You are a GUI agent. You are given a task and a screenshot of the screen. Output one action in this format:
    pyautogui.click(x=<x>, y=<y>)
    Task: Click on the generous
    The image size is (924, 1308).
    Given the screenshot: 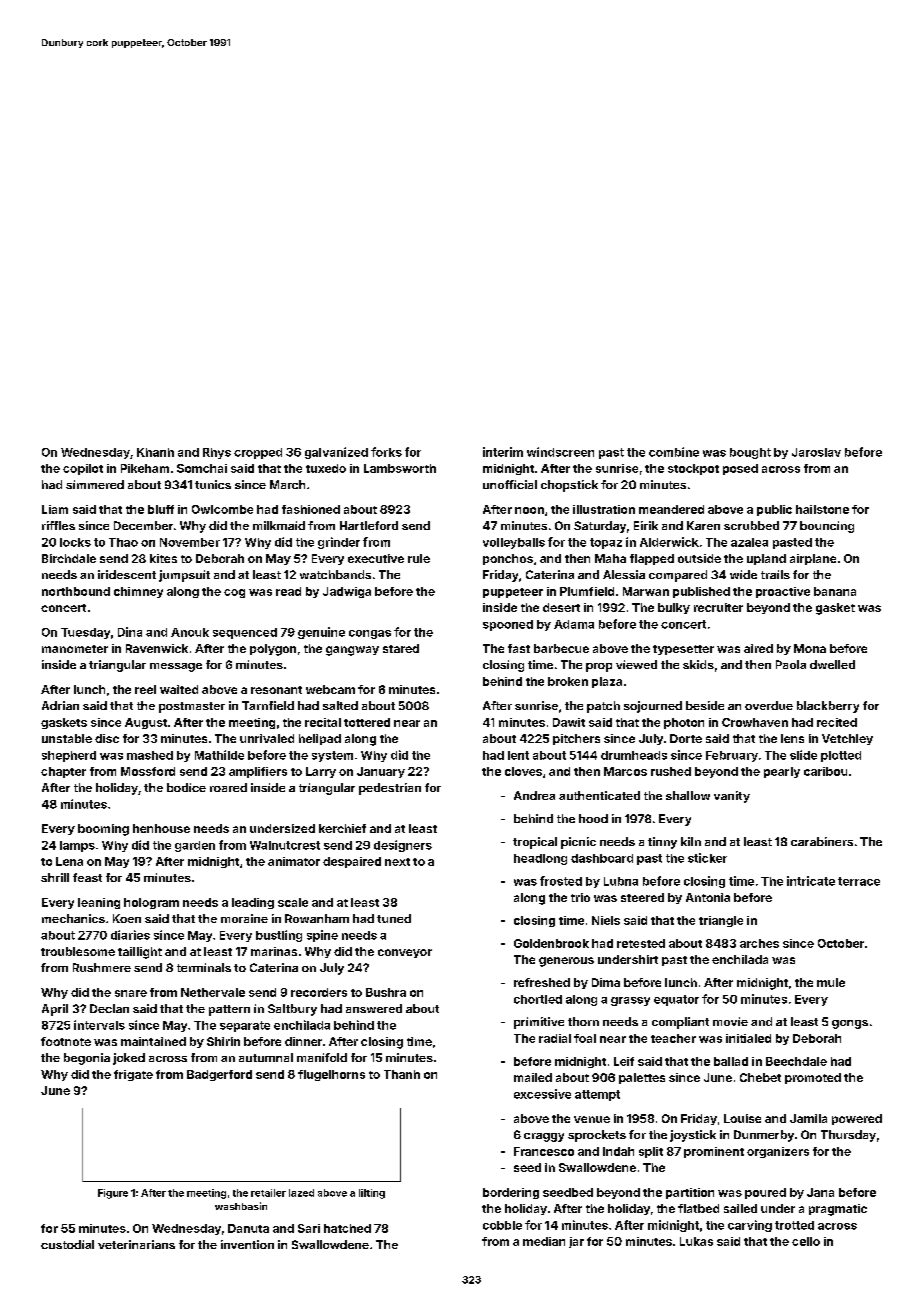 What is the action you would take?
    pyautogui.click(x=566, y=962)
